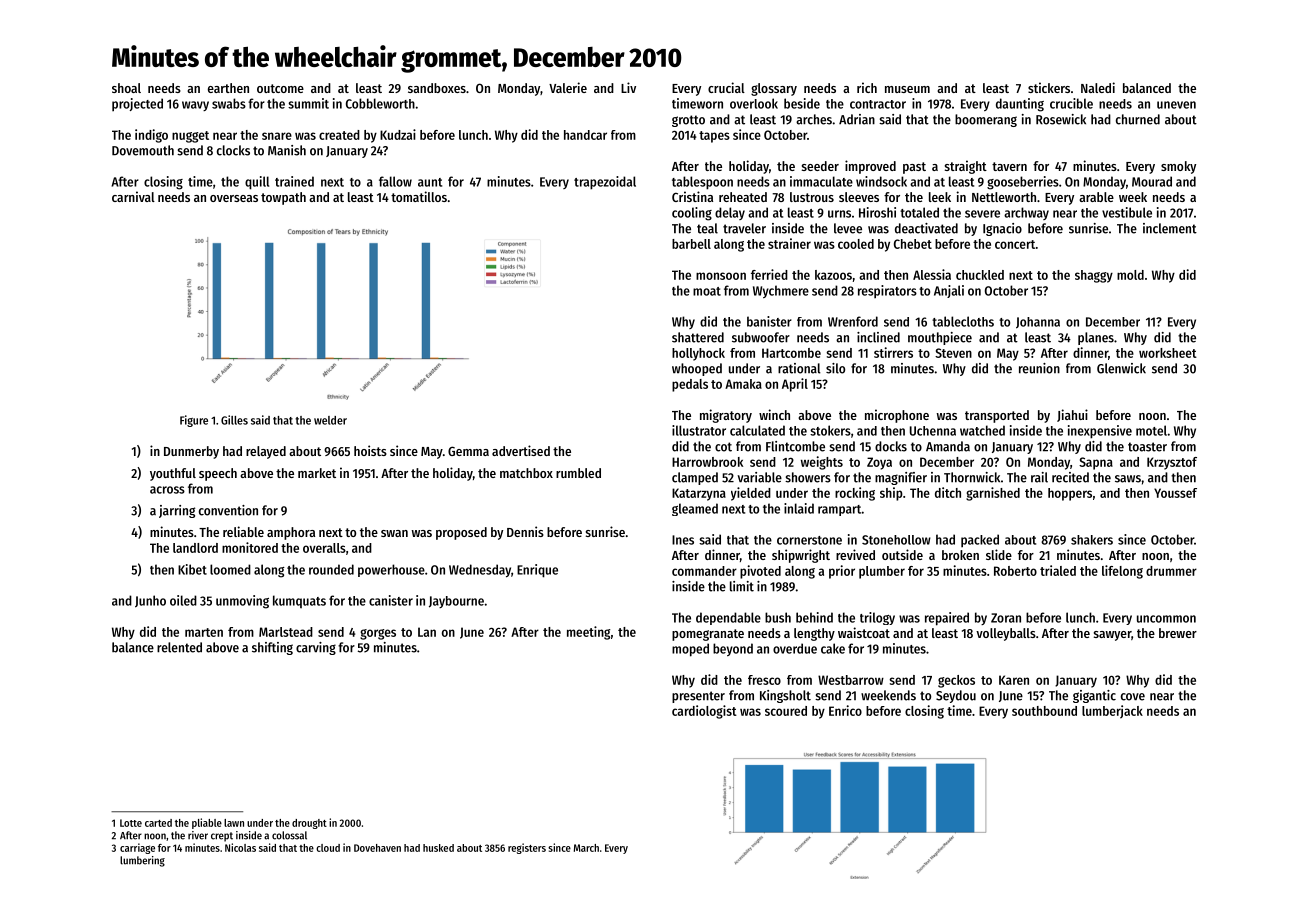  Describe the element at coordinates (698, 697) in the screenshot. I see `presenter` at that location.
